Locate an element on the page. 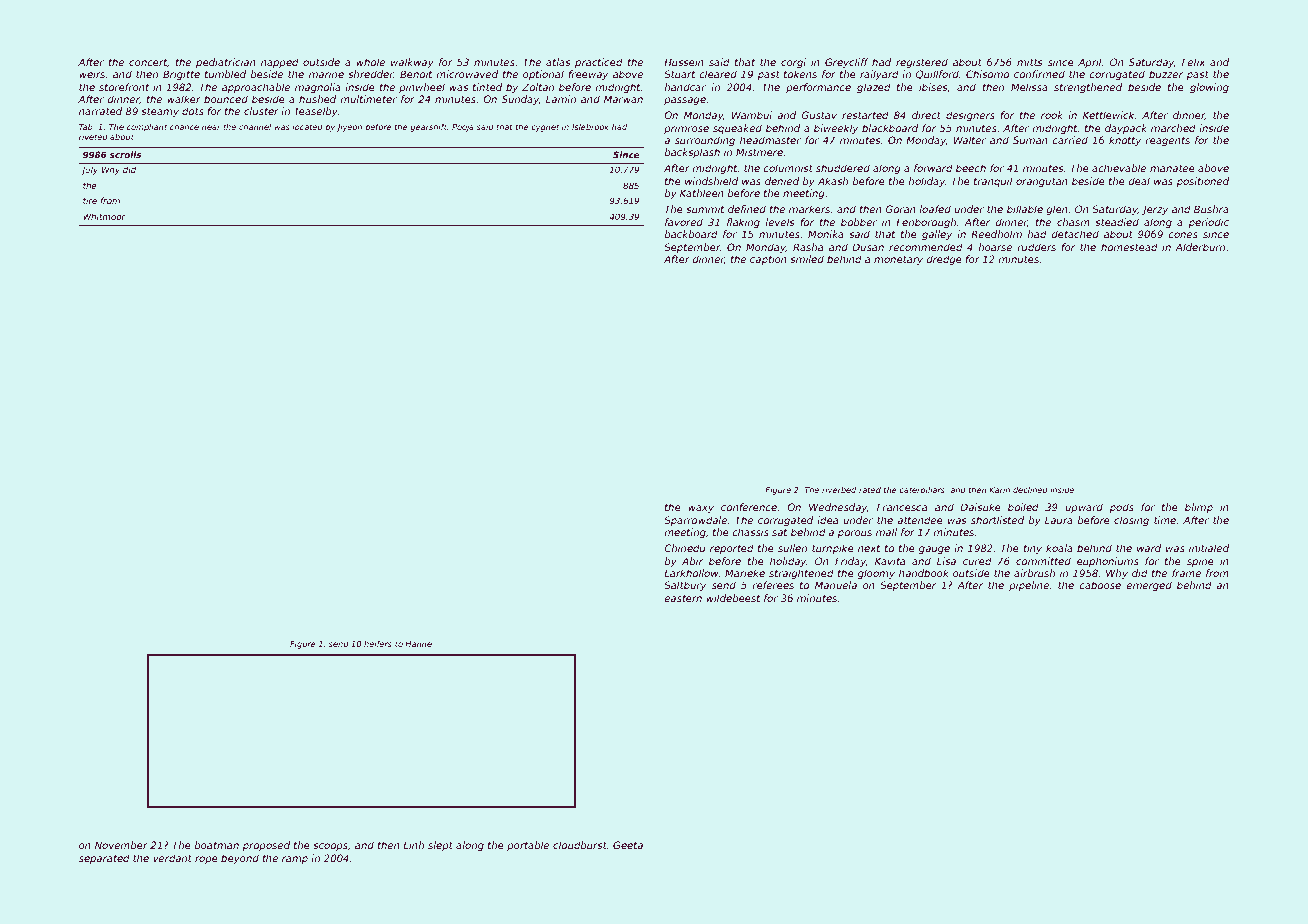 This page has height=924, width=1308. rudders is located at coordinates (1036, 247).
